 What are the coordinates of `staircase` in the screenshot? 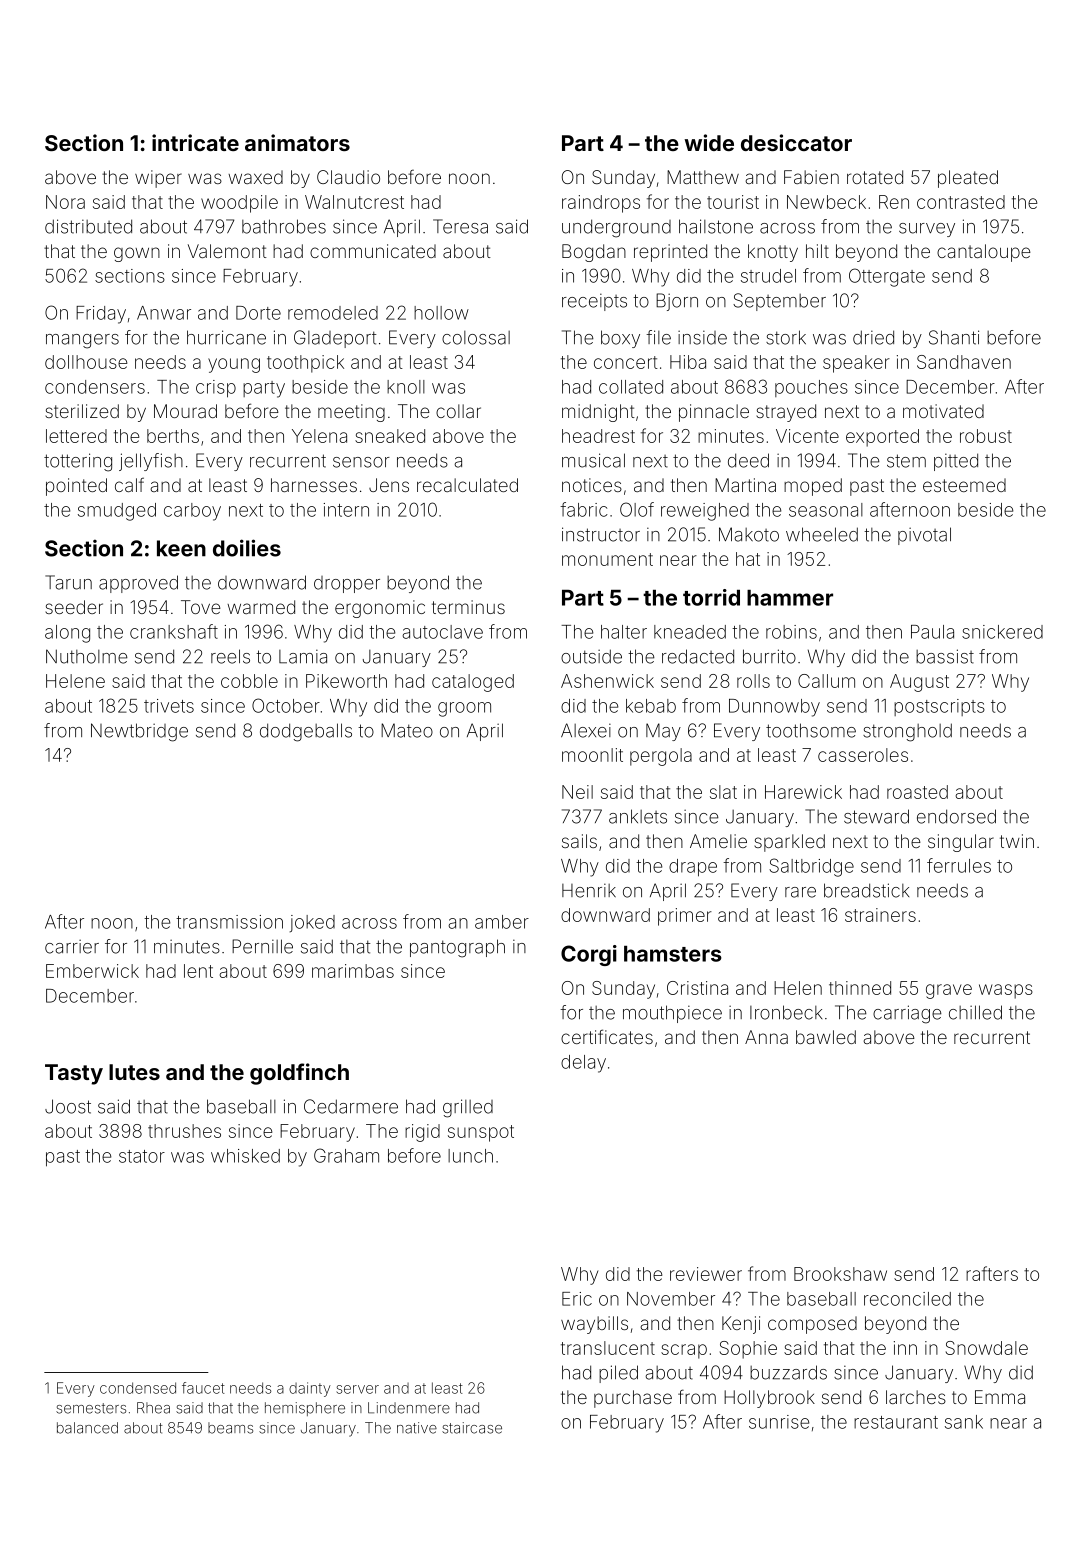 It's located at (472, 1428).
